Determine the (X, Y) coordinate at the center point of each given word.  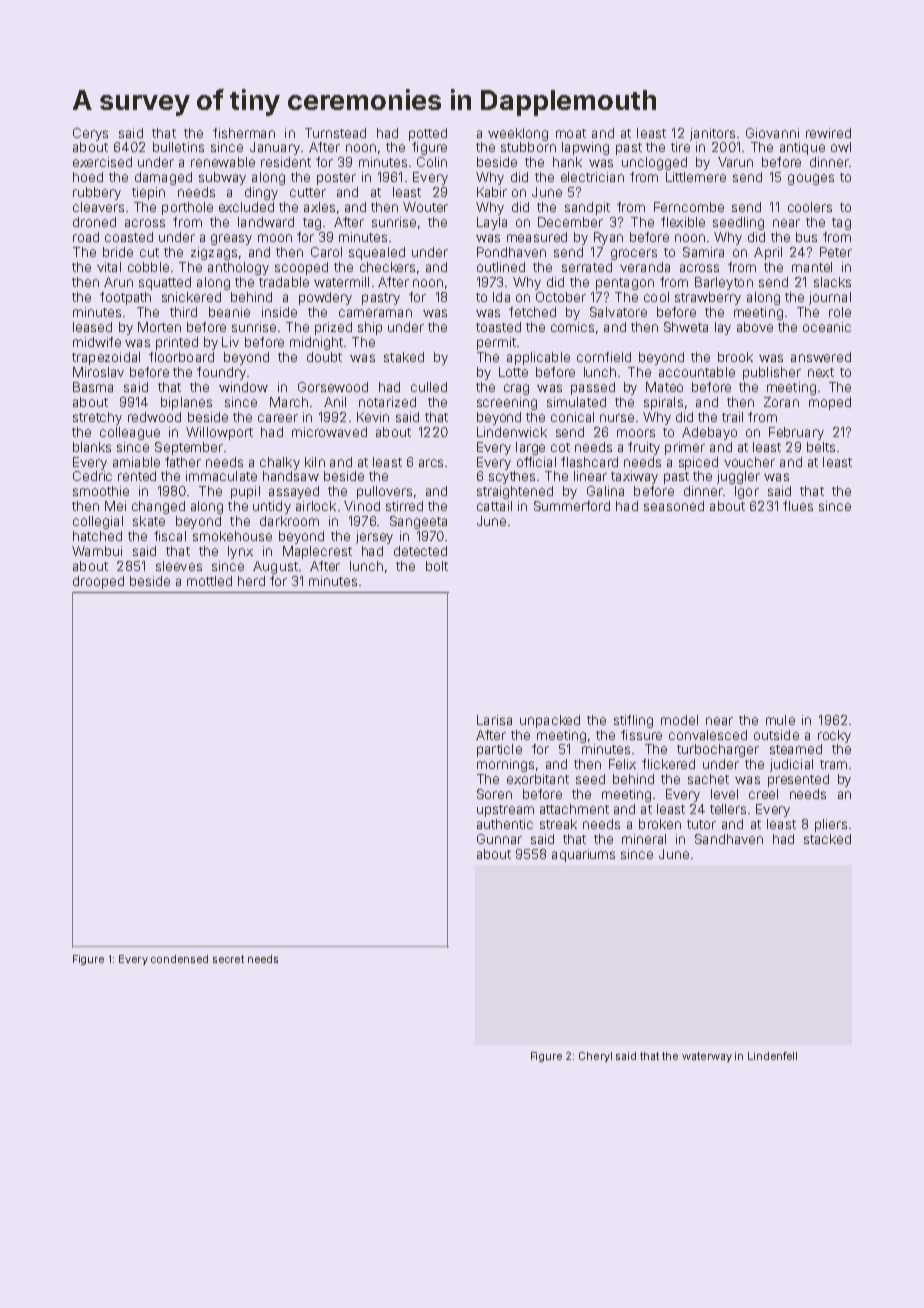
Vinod (362, 506)
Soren (494, 794)
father (183, 462)
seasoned (674, 506)
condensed (179, 959)
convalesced (708, 735)
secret (228, 959)
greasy (231, 239)
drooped (98, 582)
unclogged (654, 163)
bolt (437, 566)
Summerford (572, 506)
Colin (432, 162)
